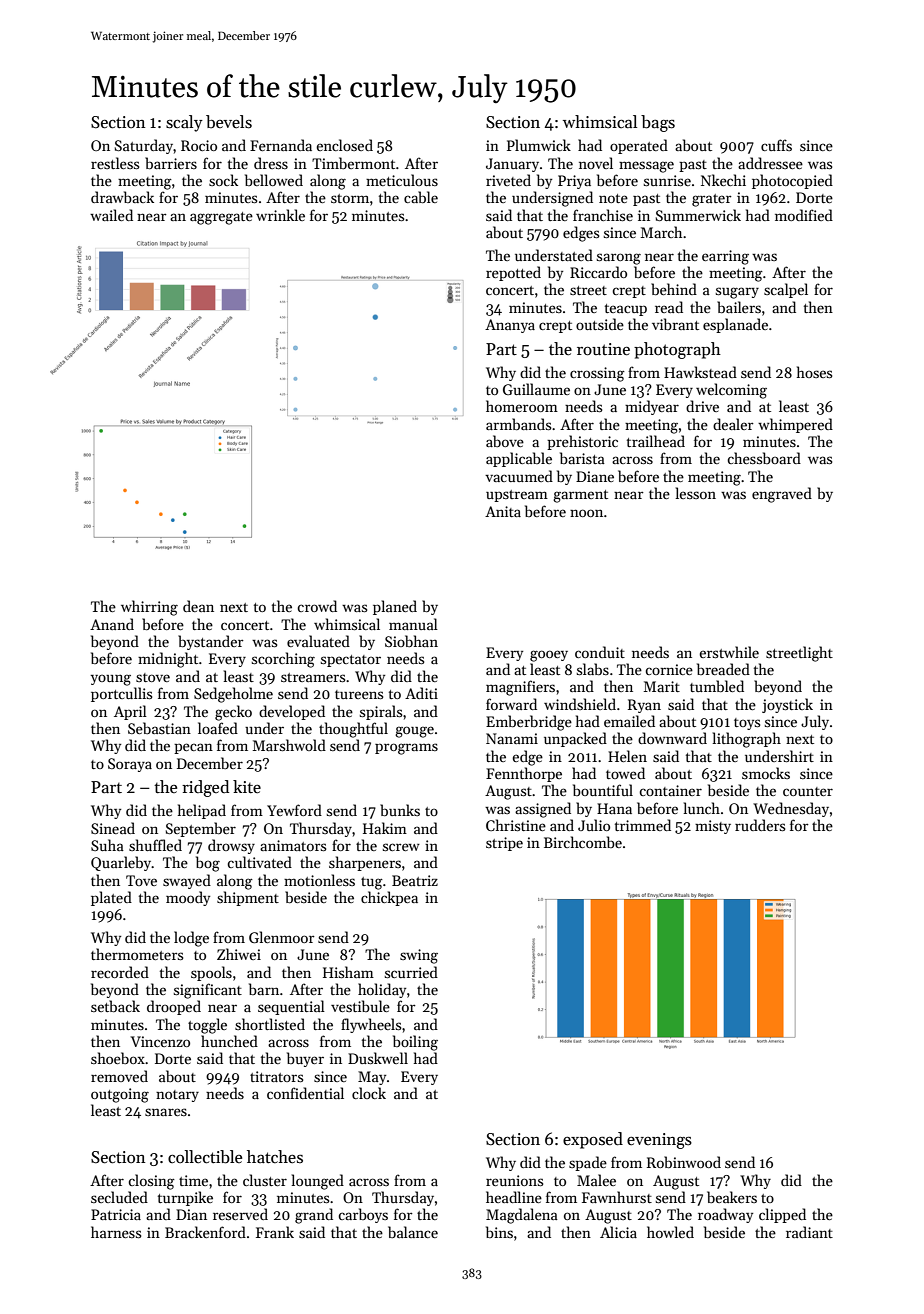 This image has height=1314, width=924. I want to click on Anand, so click(112, 624).
